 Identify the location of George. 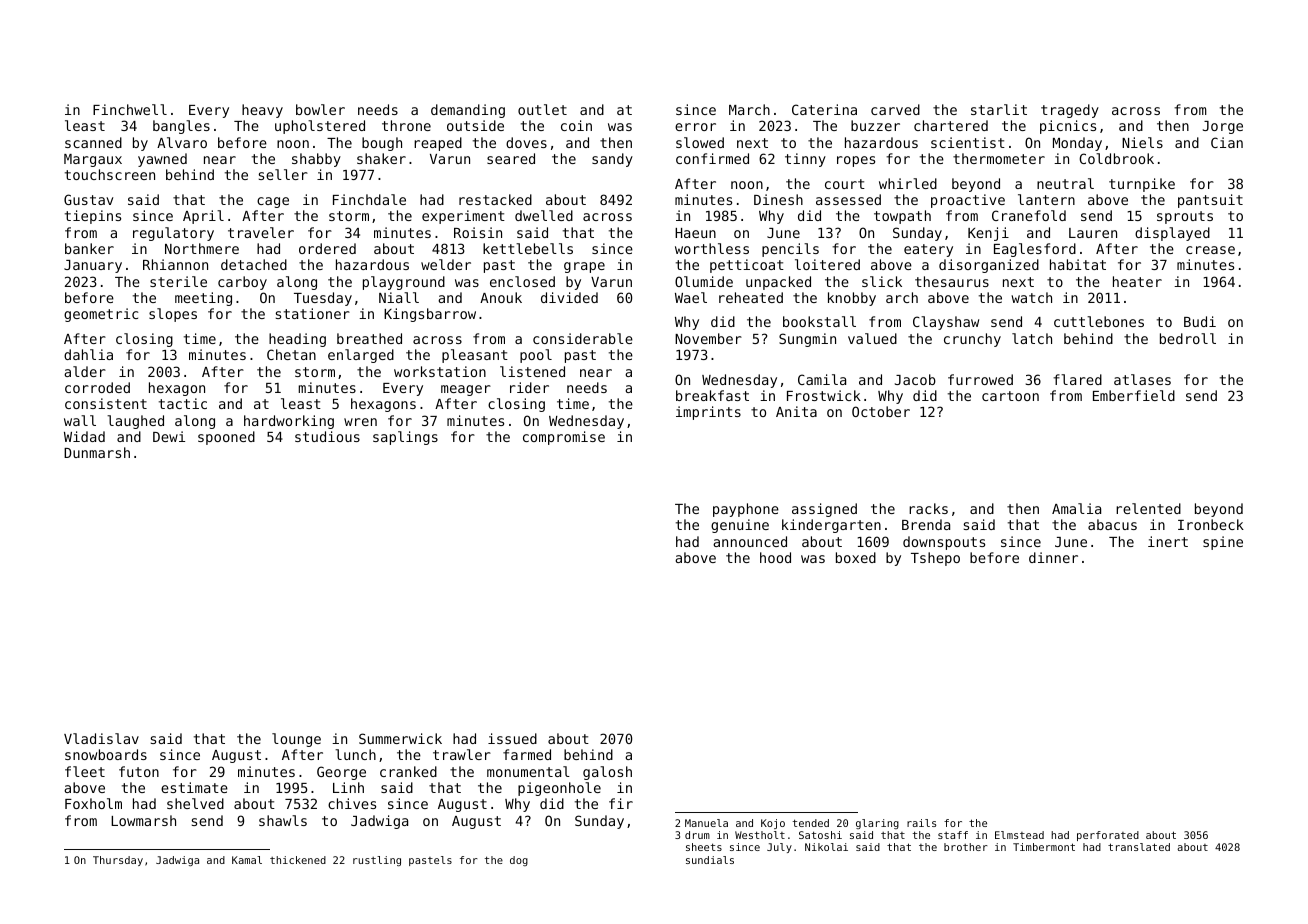
(341, 773).
